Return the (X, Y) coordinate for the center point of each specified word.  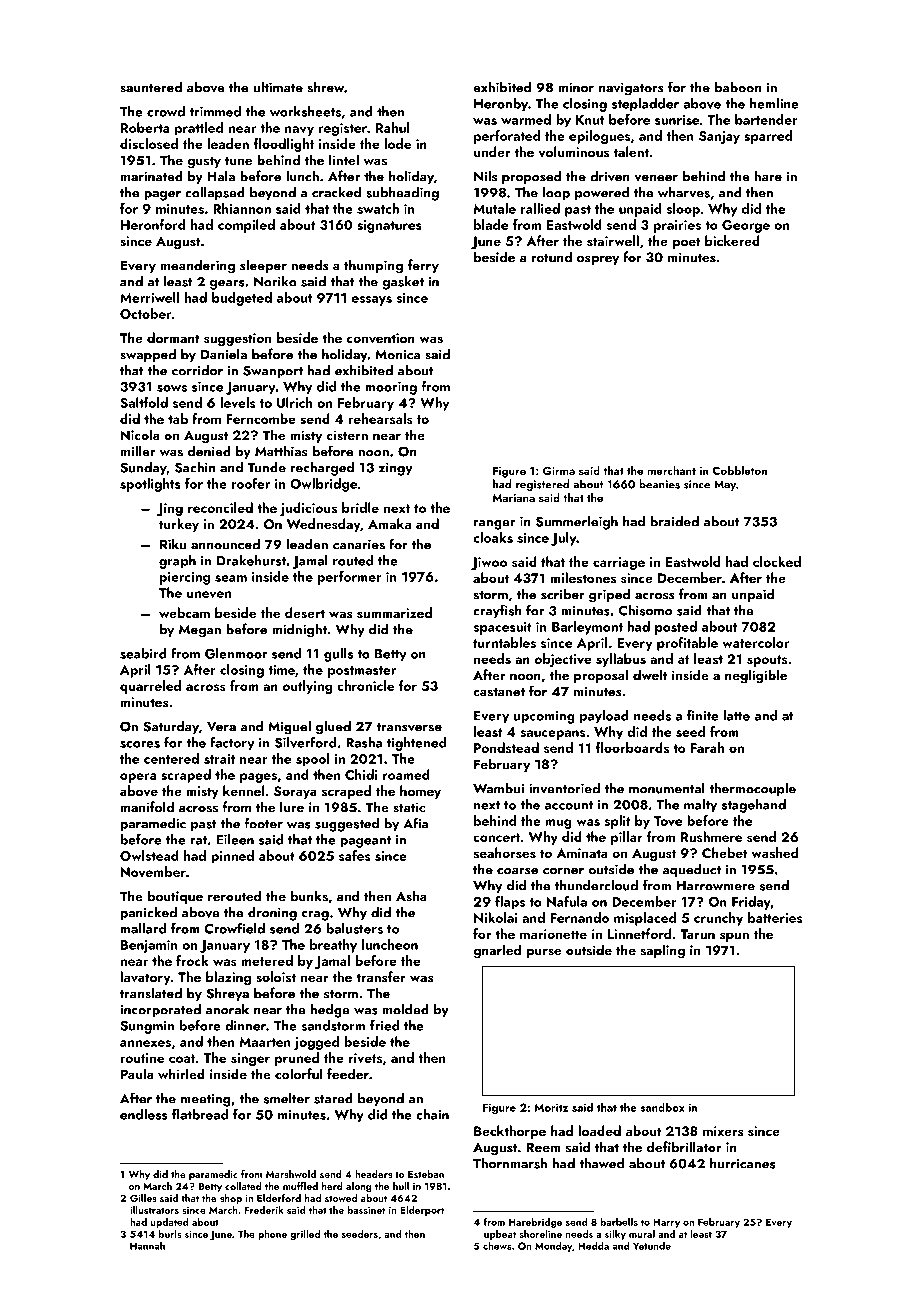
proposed (532, 177)
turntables (504, 642)
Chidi (361, 774)
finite (703, 715)
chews (497, 1246)
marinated (151, 176)
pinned (232, 857)
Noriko (275, 281)
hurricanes (743, 1163)
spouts (767, 661)
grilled (305, 1235)
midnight (299, 630)
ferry (423, 266)
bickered (732, 240)
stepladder (645, 105)
